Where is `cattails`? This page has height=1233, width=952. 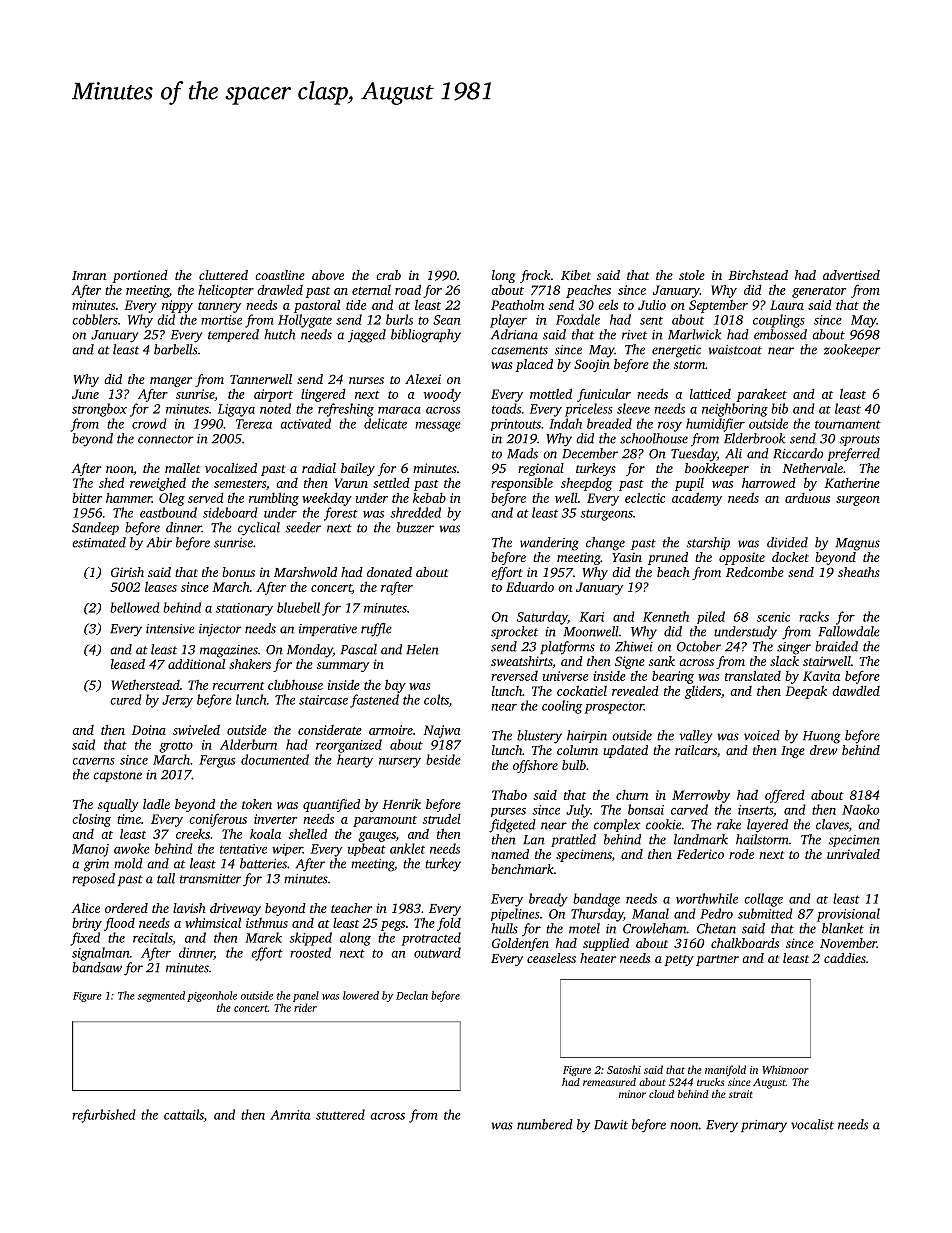 cattails is located at coordinates (184, 1114).
